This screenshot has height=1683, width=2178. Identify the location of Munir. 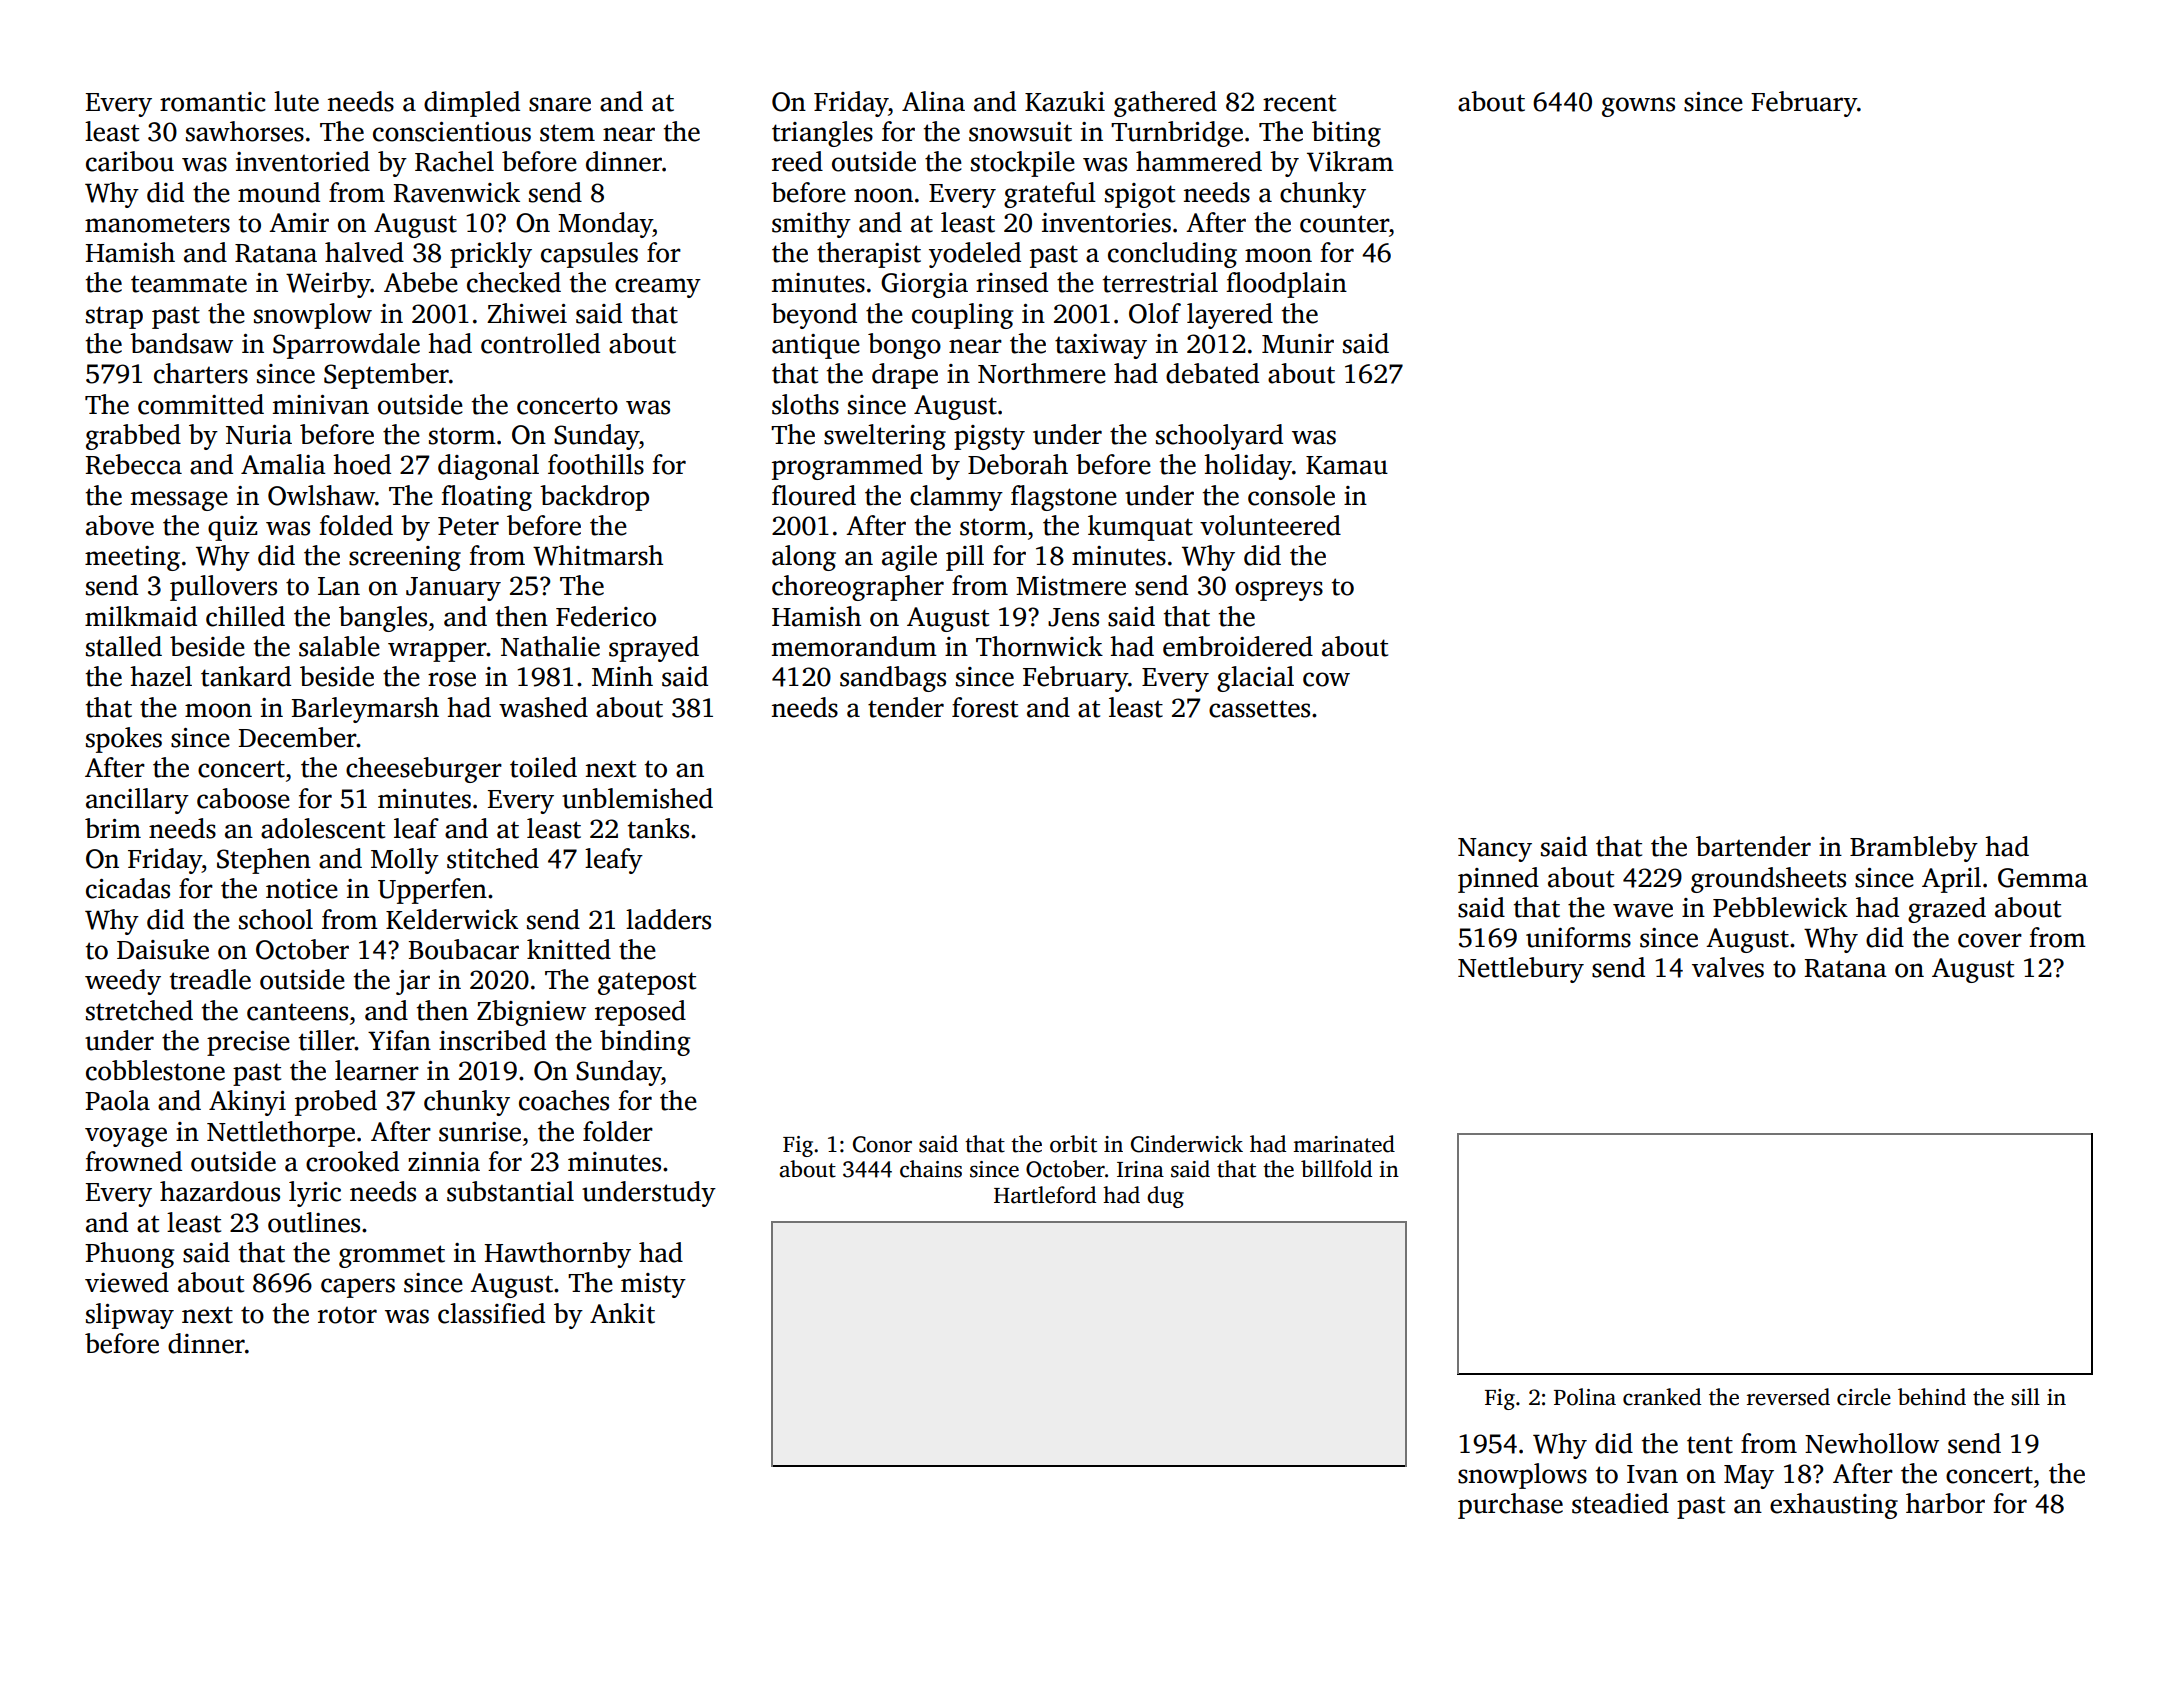
(1298, 344).
